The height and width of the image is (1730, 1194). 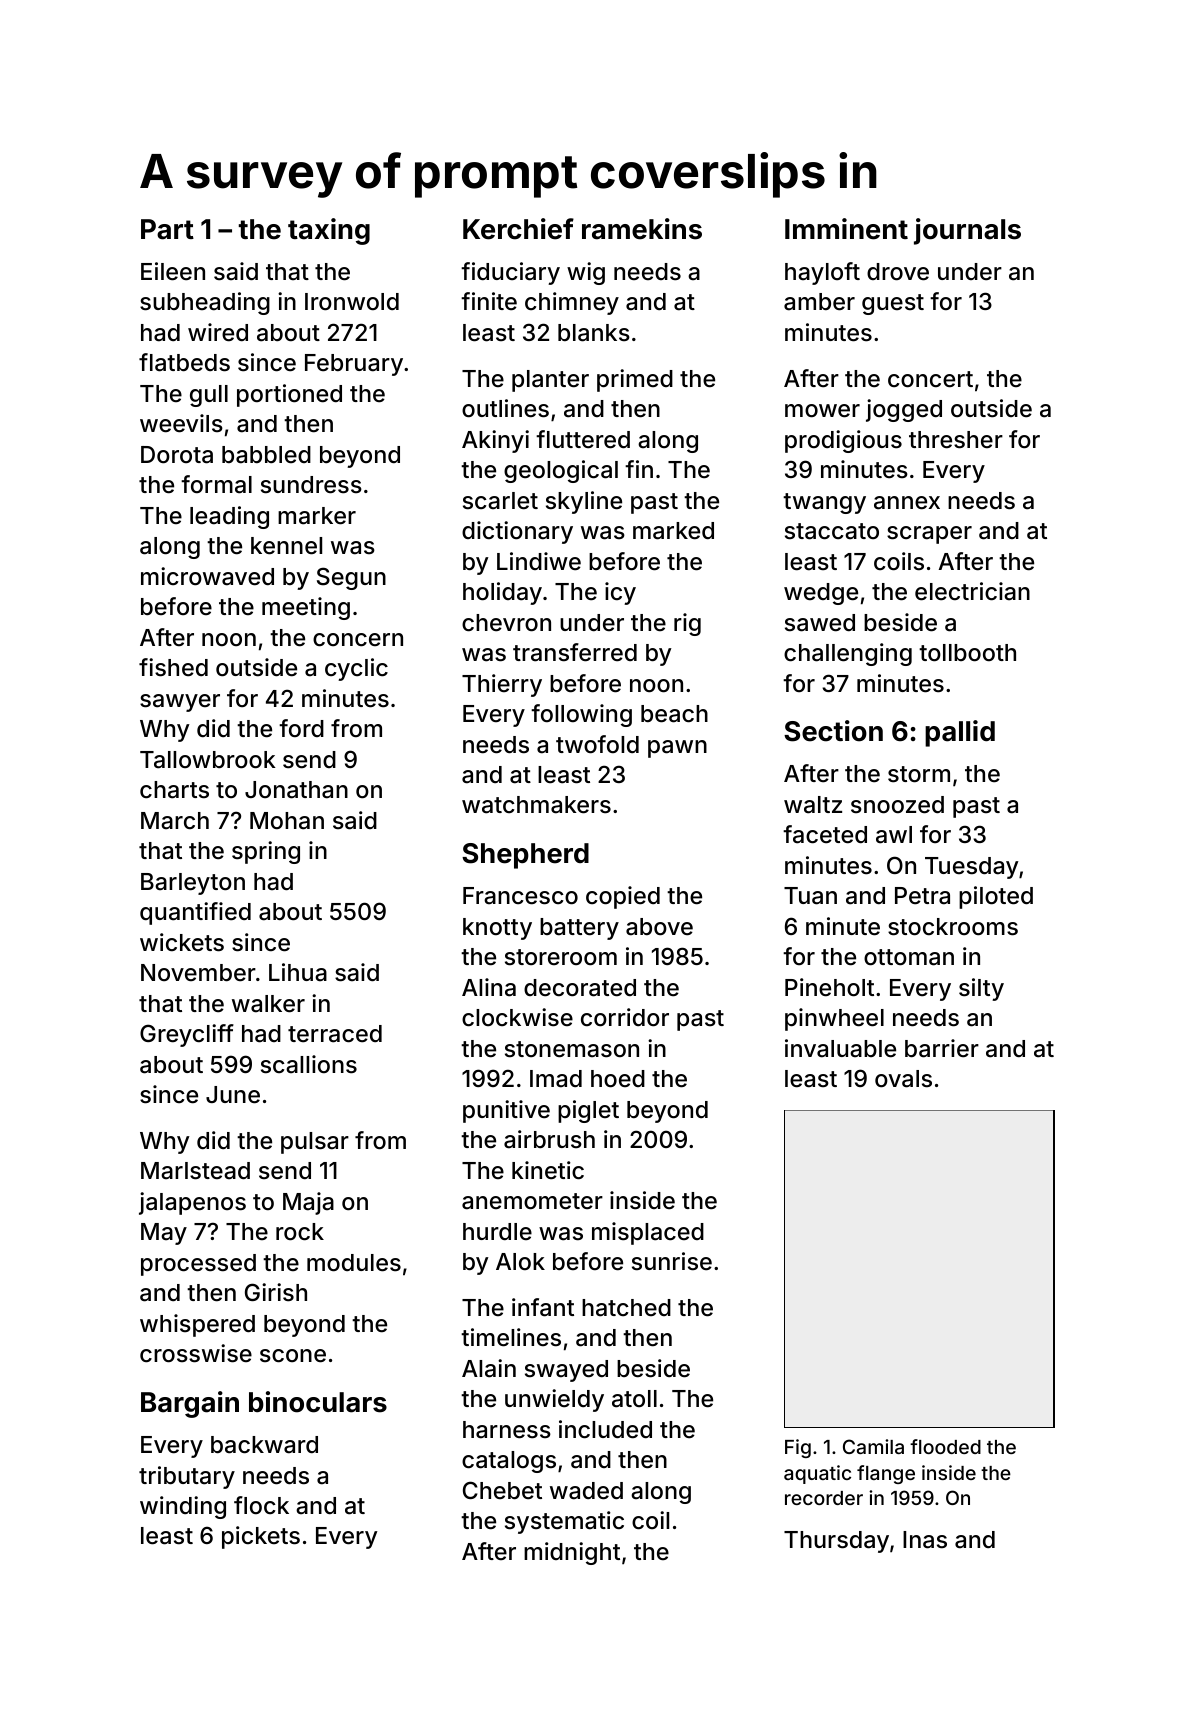 I want to click on midnight, so click(x=572, y=1553).
